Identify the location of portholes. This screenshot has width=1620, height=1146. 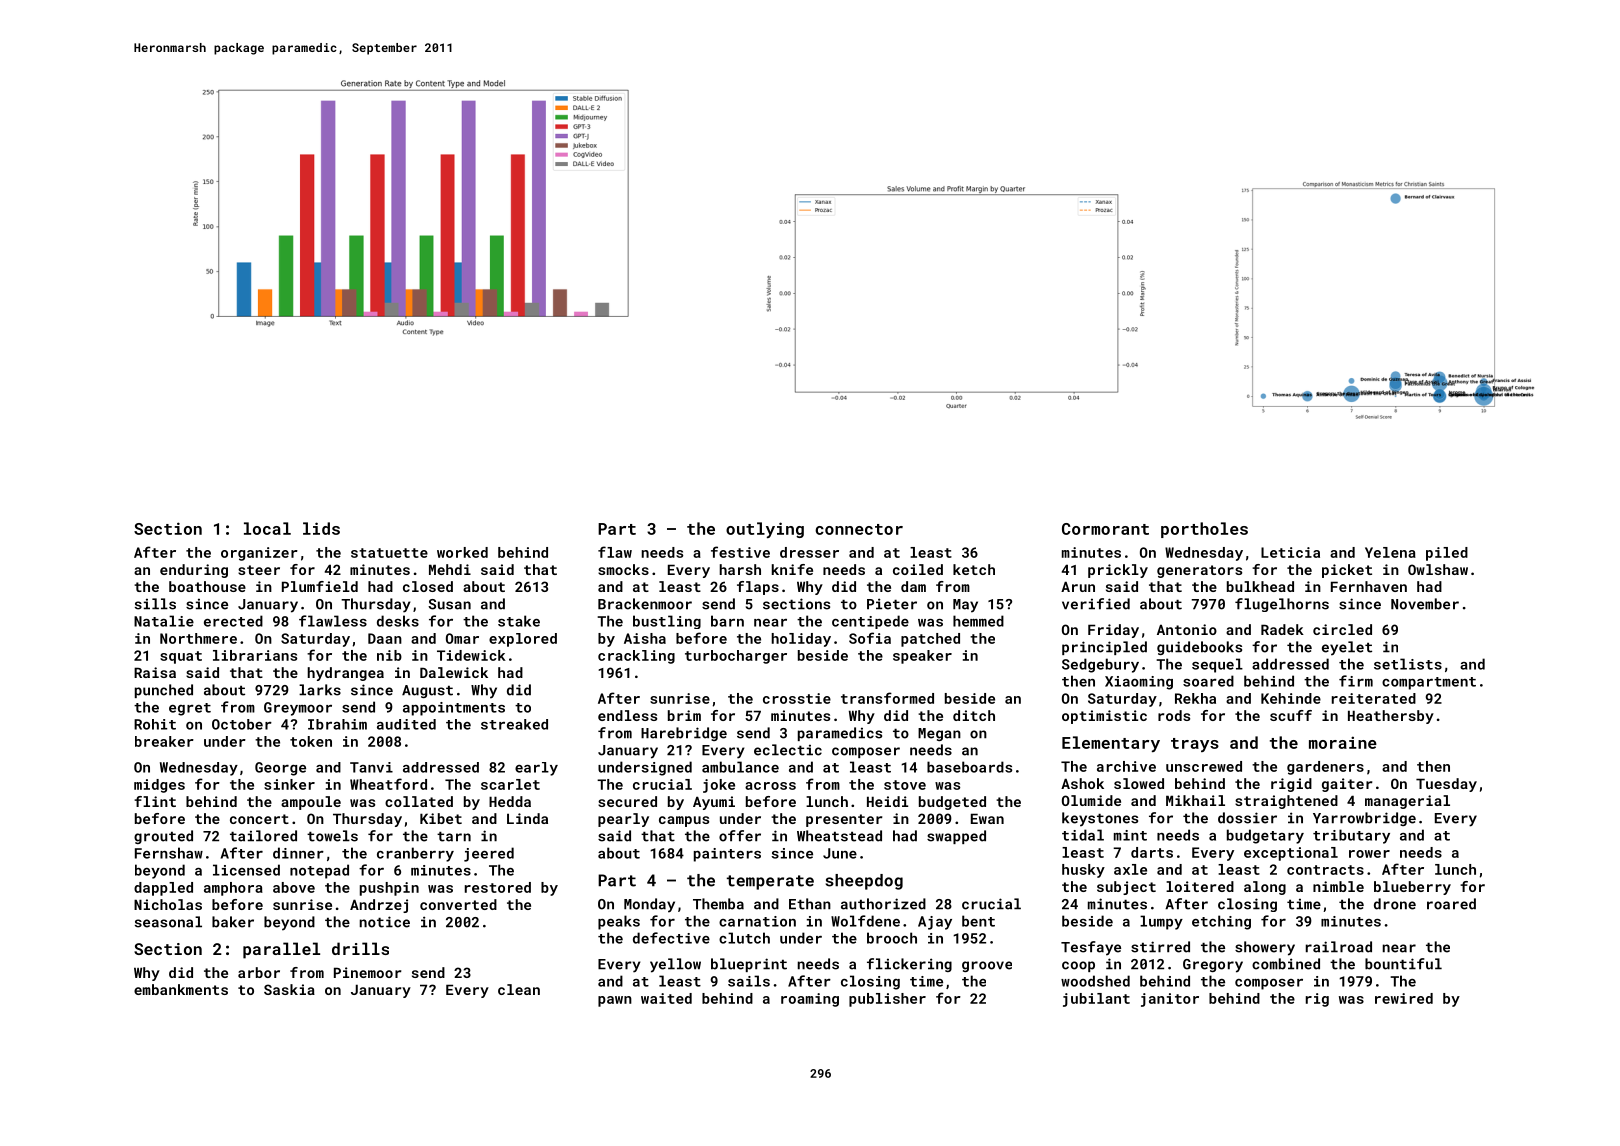
(1204, 530).
